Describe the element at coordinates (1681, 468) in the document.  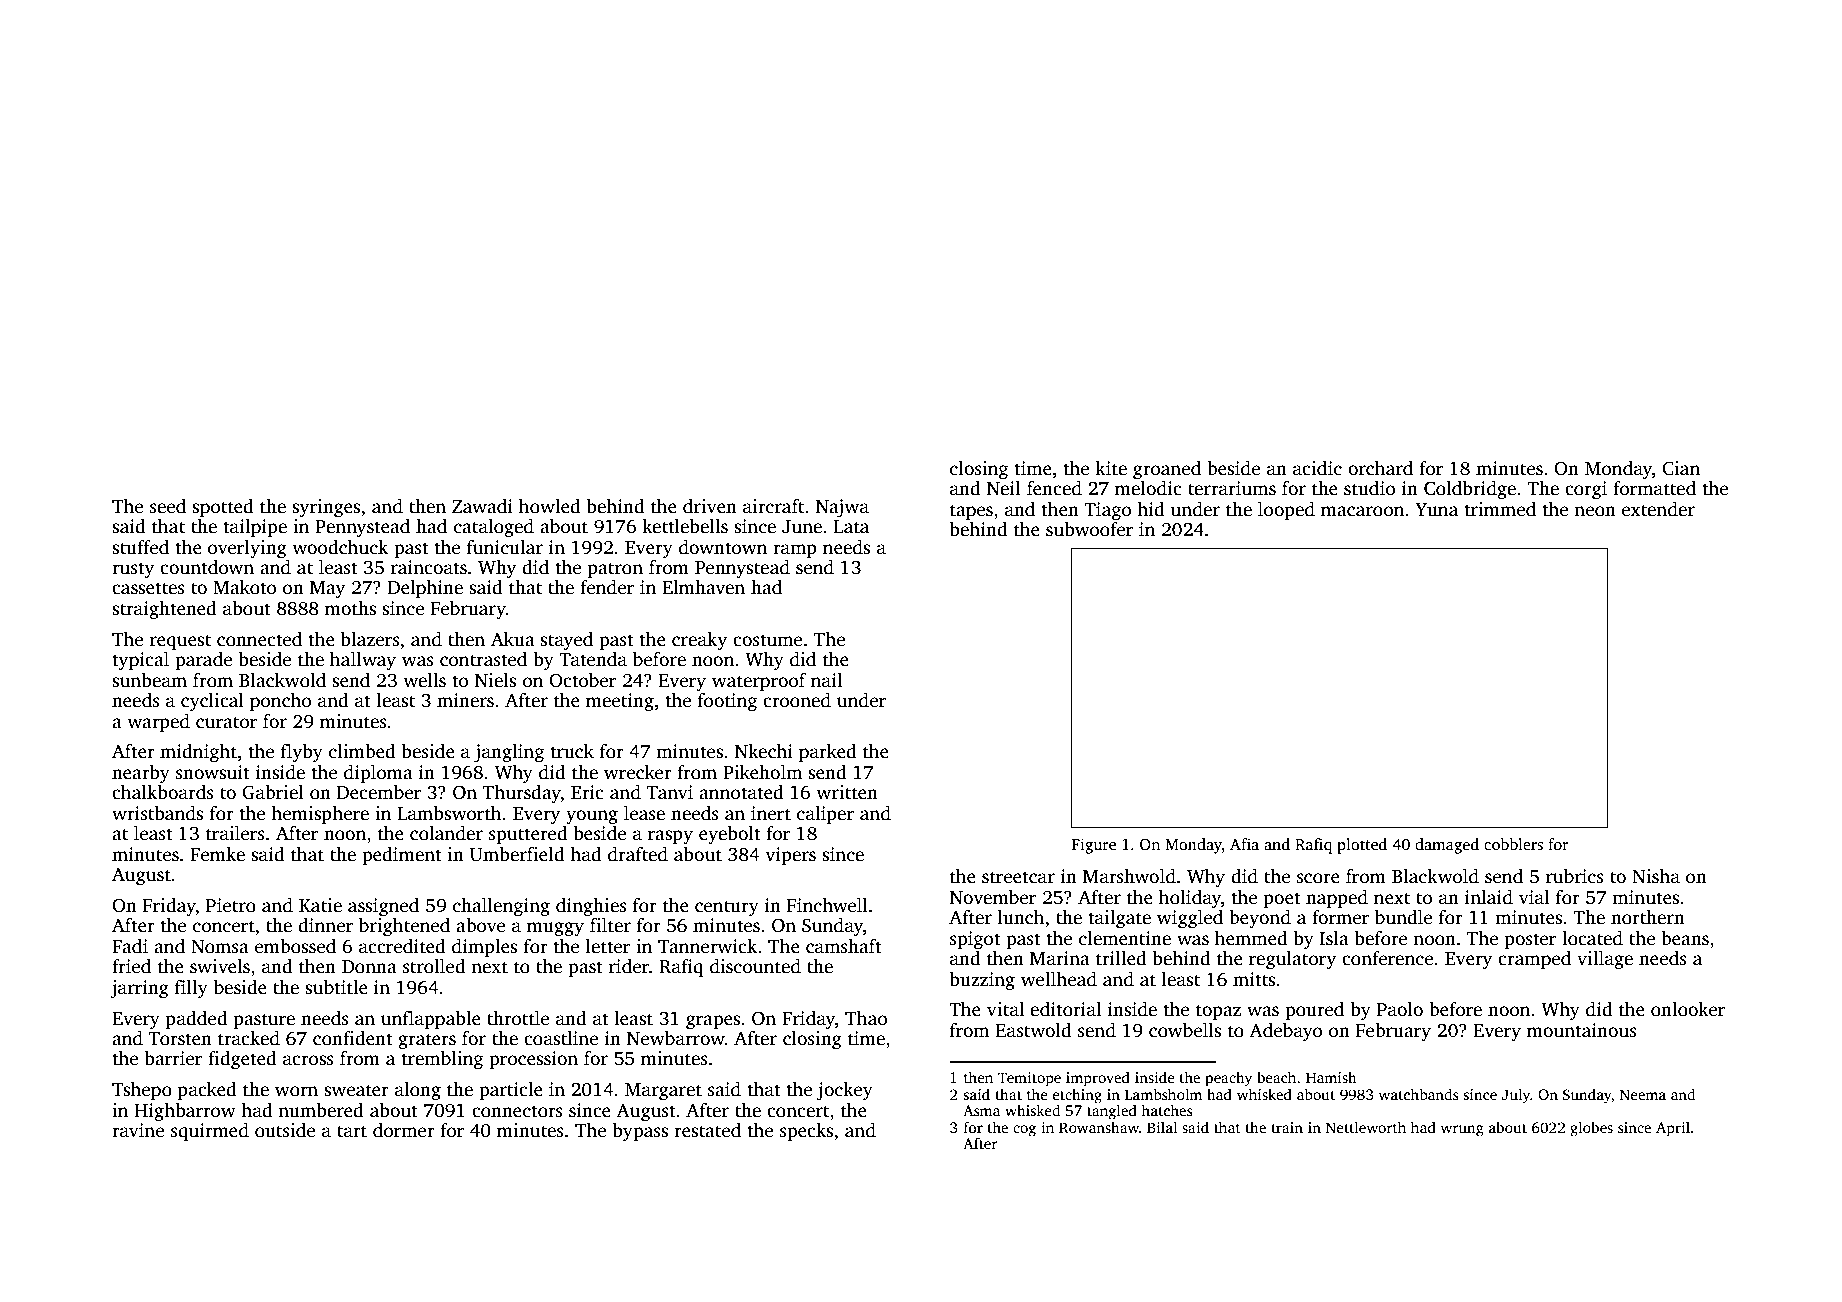
I see `Cian` at that location.
